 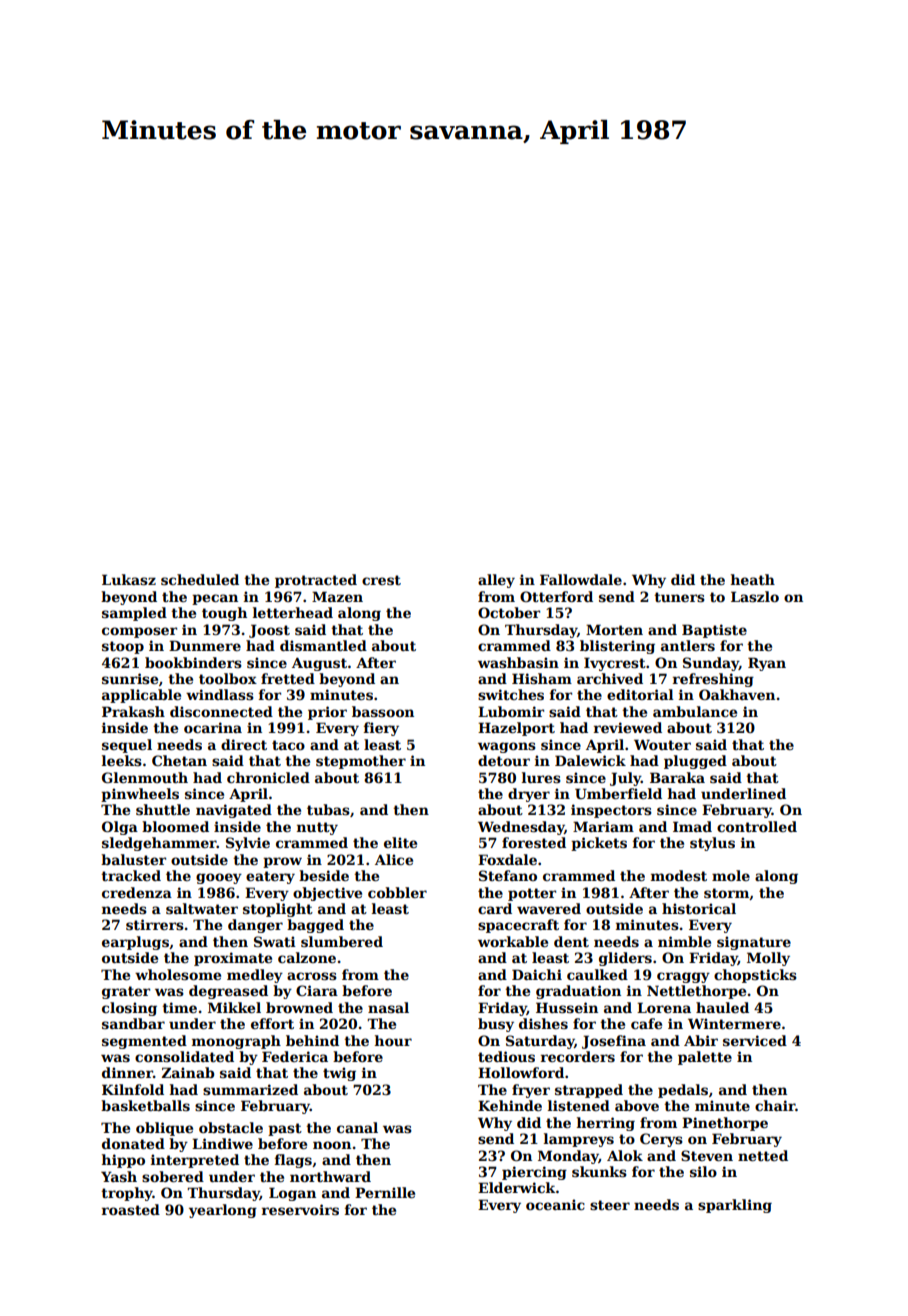 What do you see at coordinates (589, 1091) in the page?
I see `strapped` at bounding box center [589, 1091].
